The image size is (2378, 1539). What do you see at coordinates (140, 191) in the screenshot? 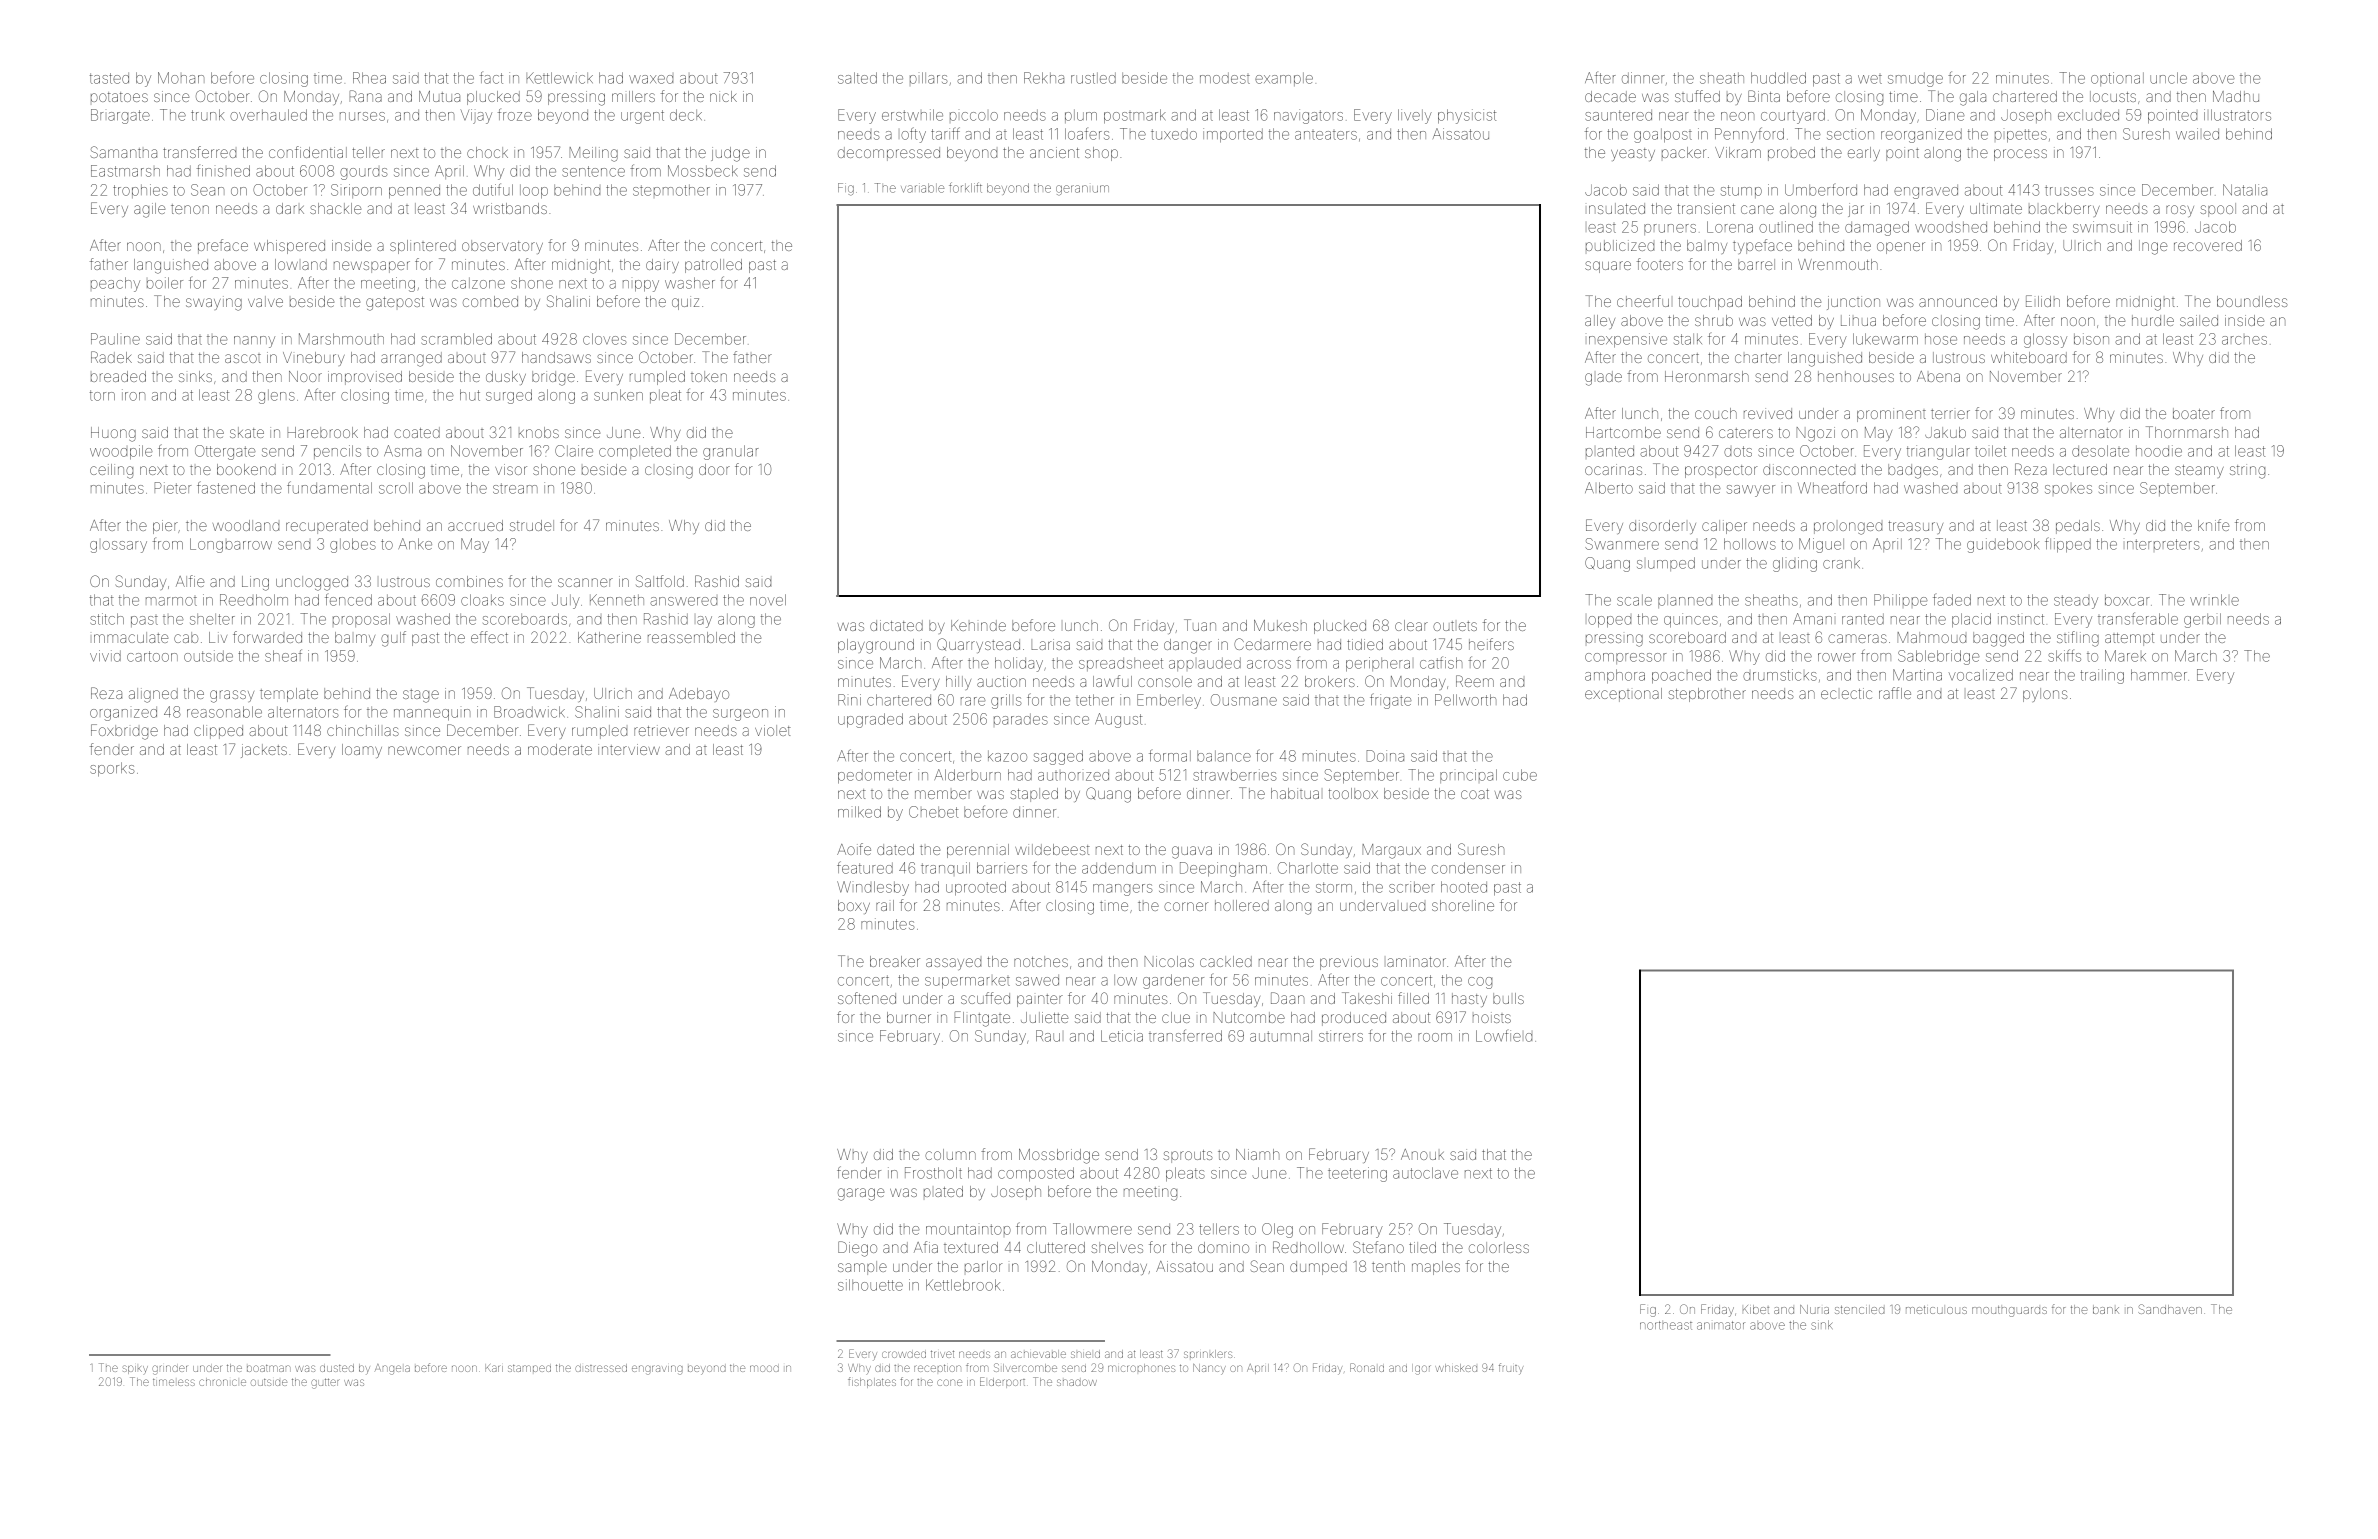
I see `trophies` at bounding box center [140, 191].
